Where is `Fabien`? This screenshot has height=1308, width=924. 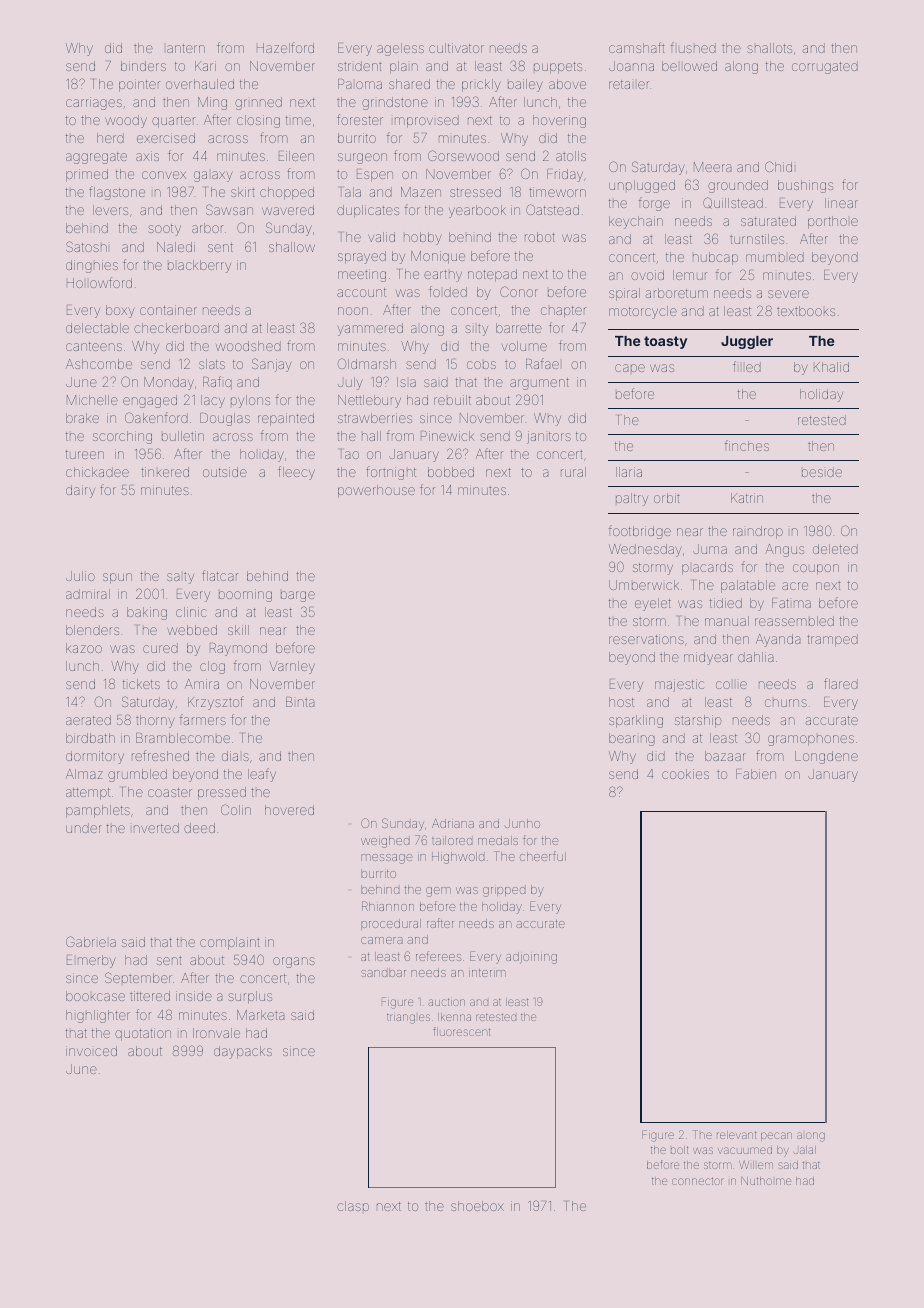 Fabien is located at coordinates (756, 774).
